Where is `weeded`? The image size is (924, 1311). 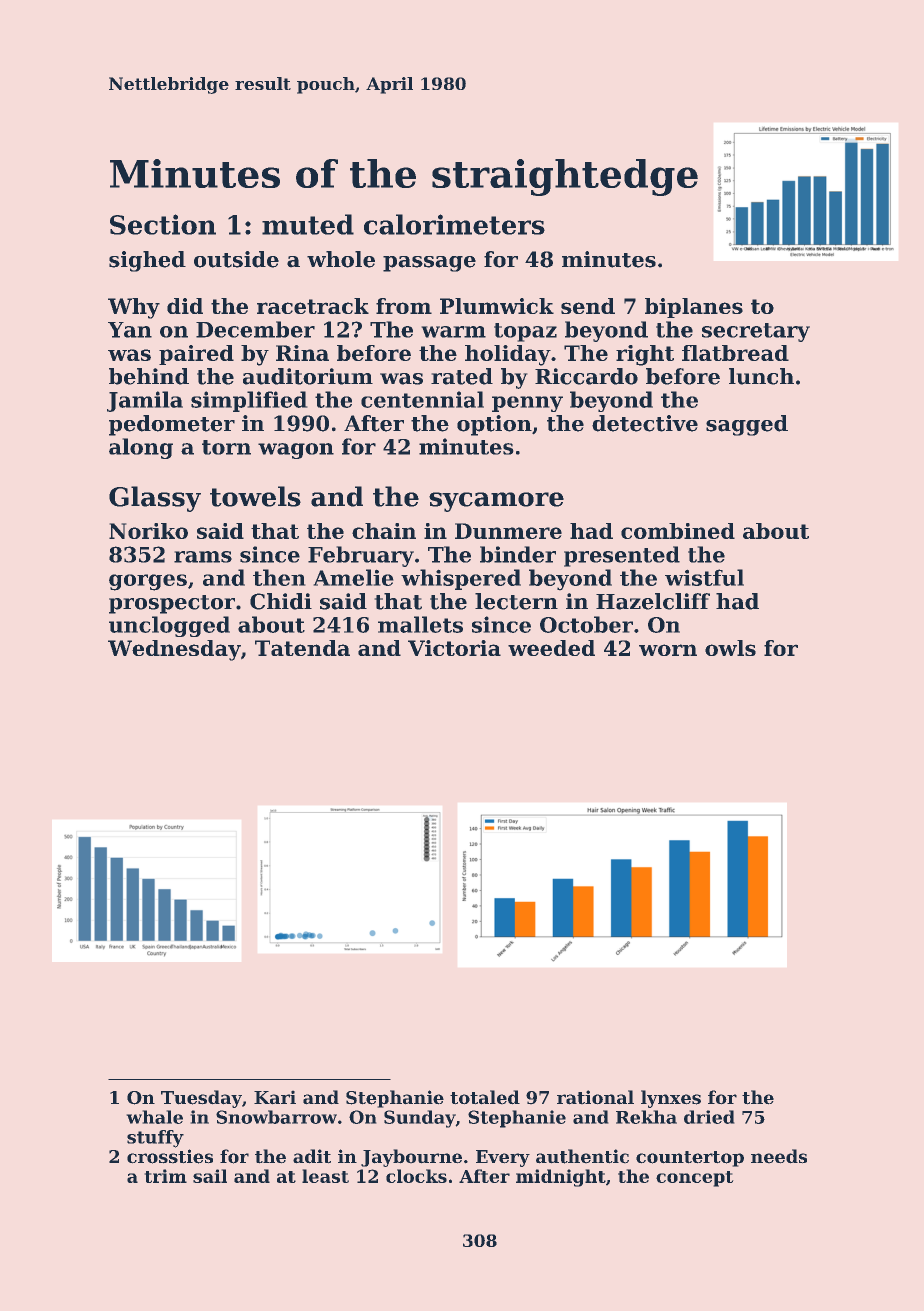 weeded is located at coordinates (551, 648).
